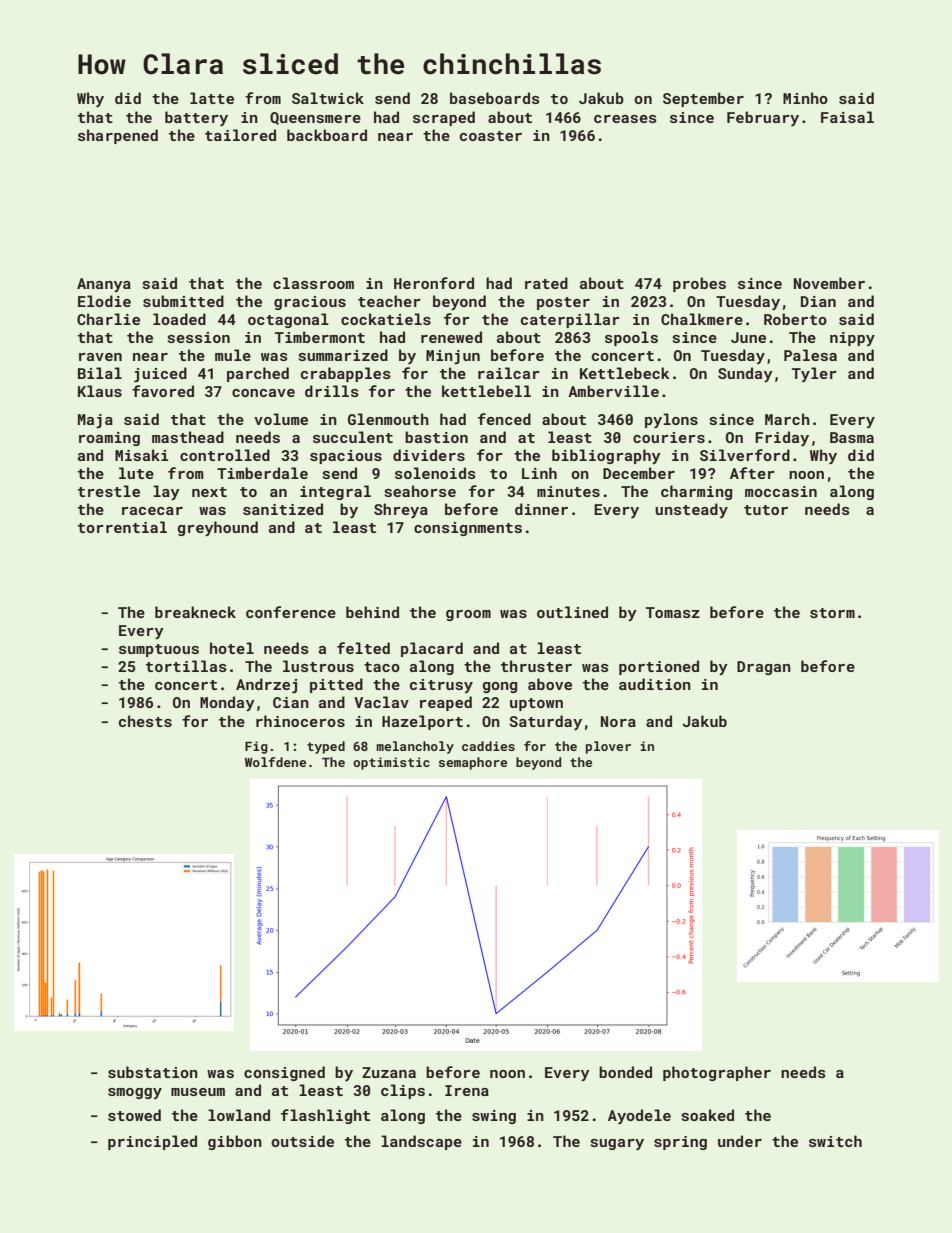  I want to click on optimistic, so click(391, 763).
